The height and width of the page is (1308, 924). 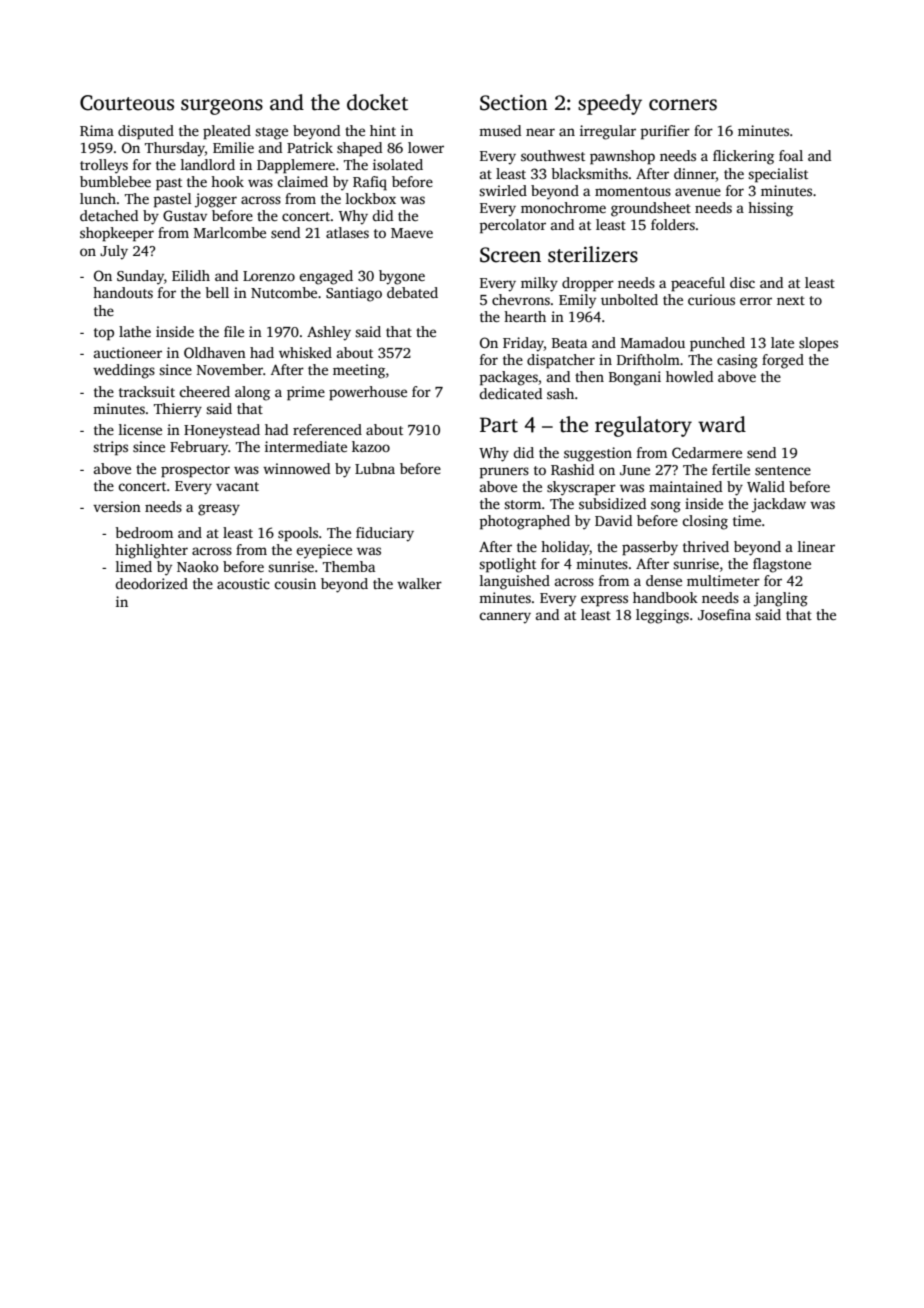 What do you see at coordinates (217, 292) in the page?
I see `bell` at bounding box center [217, 292].
